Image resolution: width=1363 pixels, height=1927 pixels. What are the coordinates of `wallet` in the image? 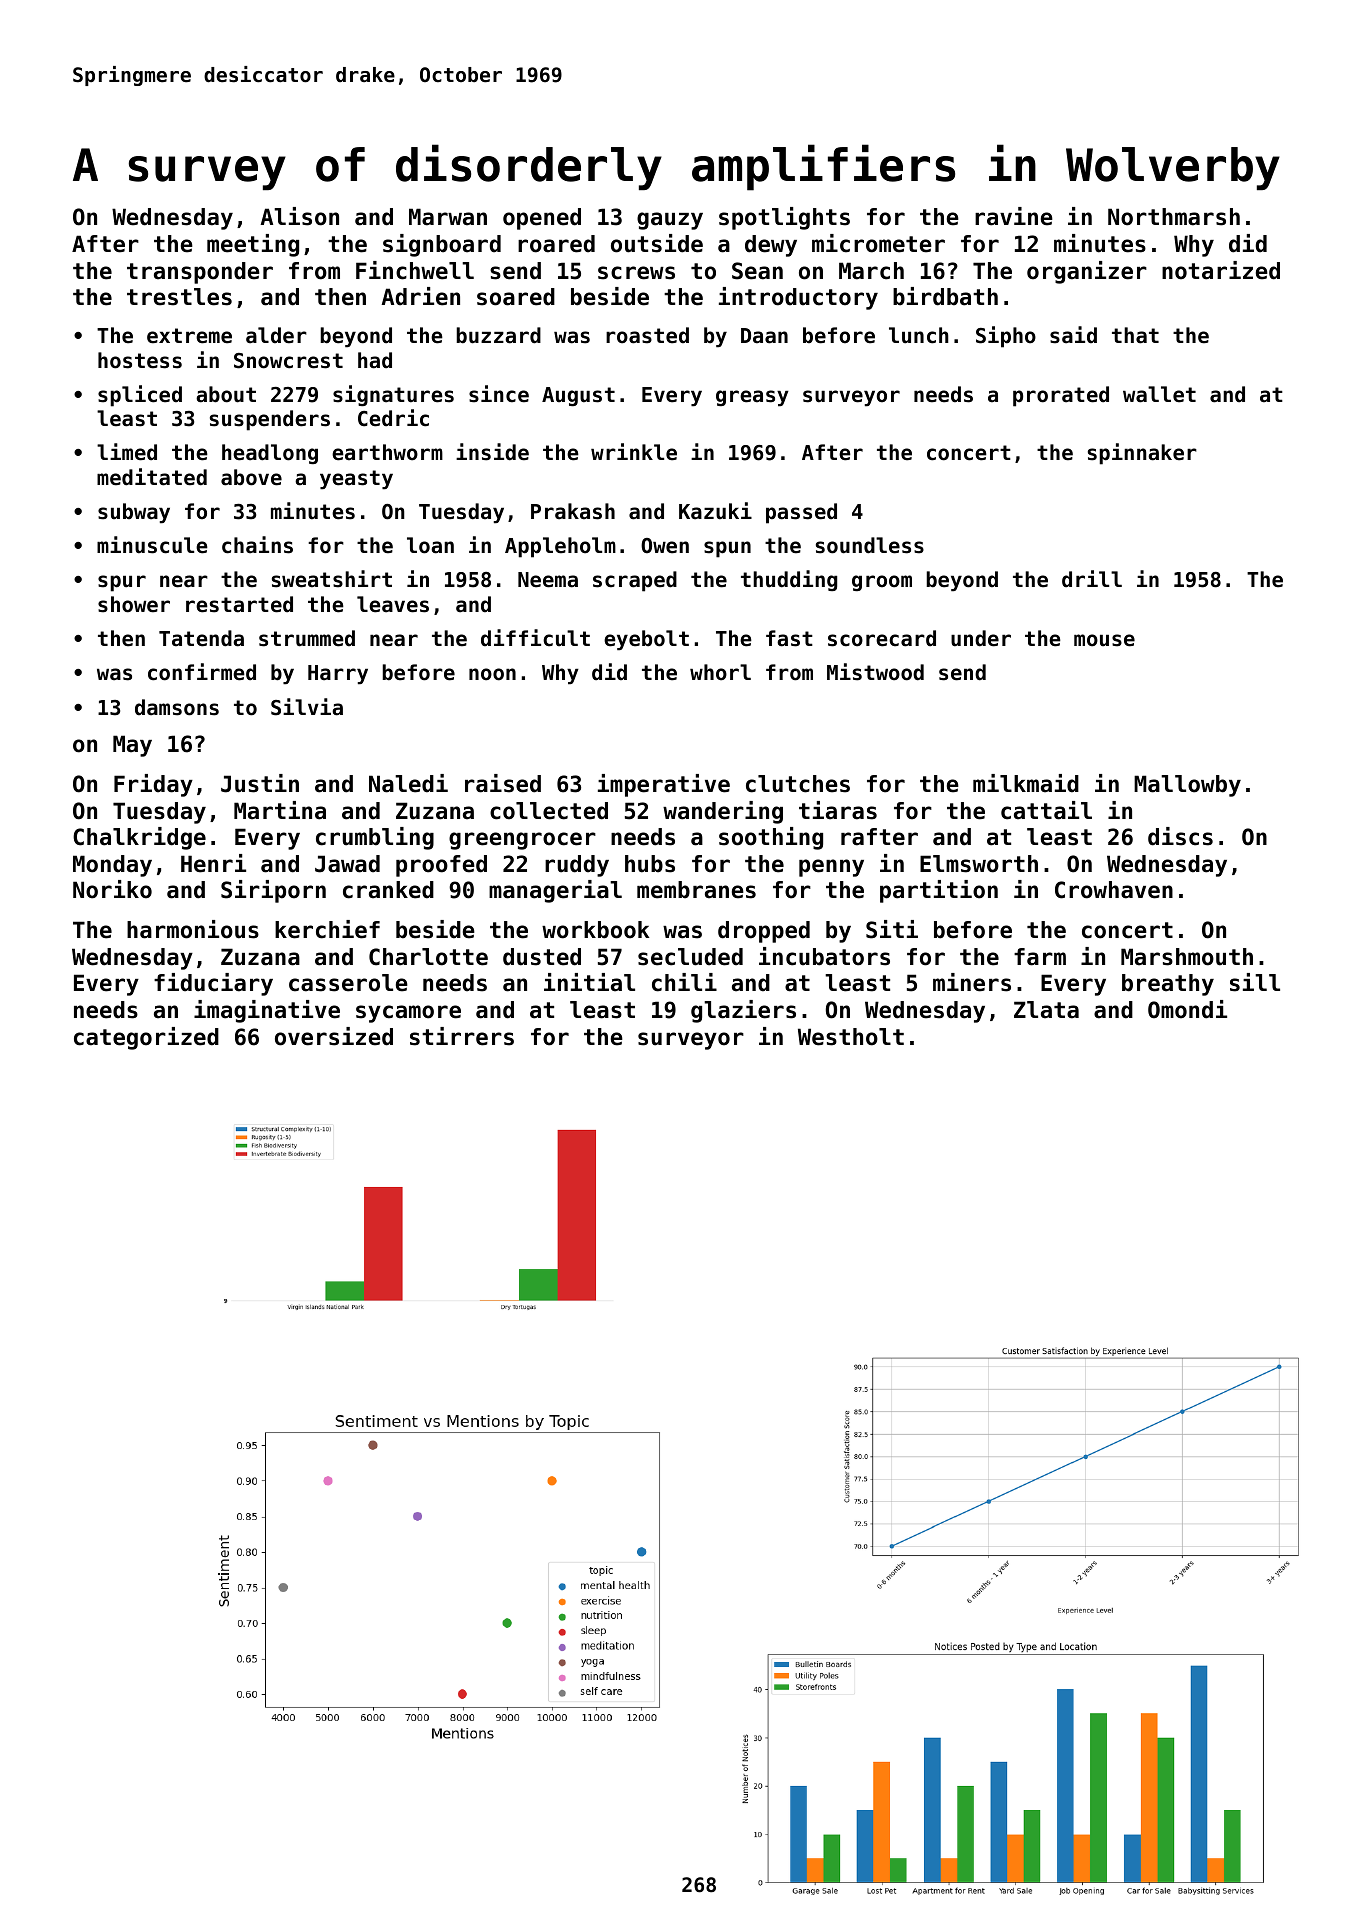 It's located at (1159, 394).
